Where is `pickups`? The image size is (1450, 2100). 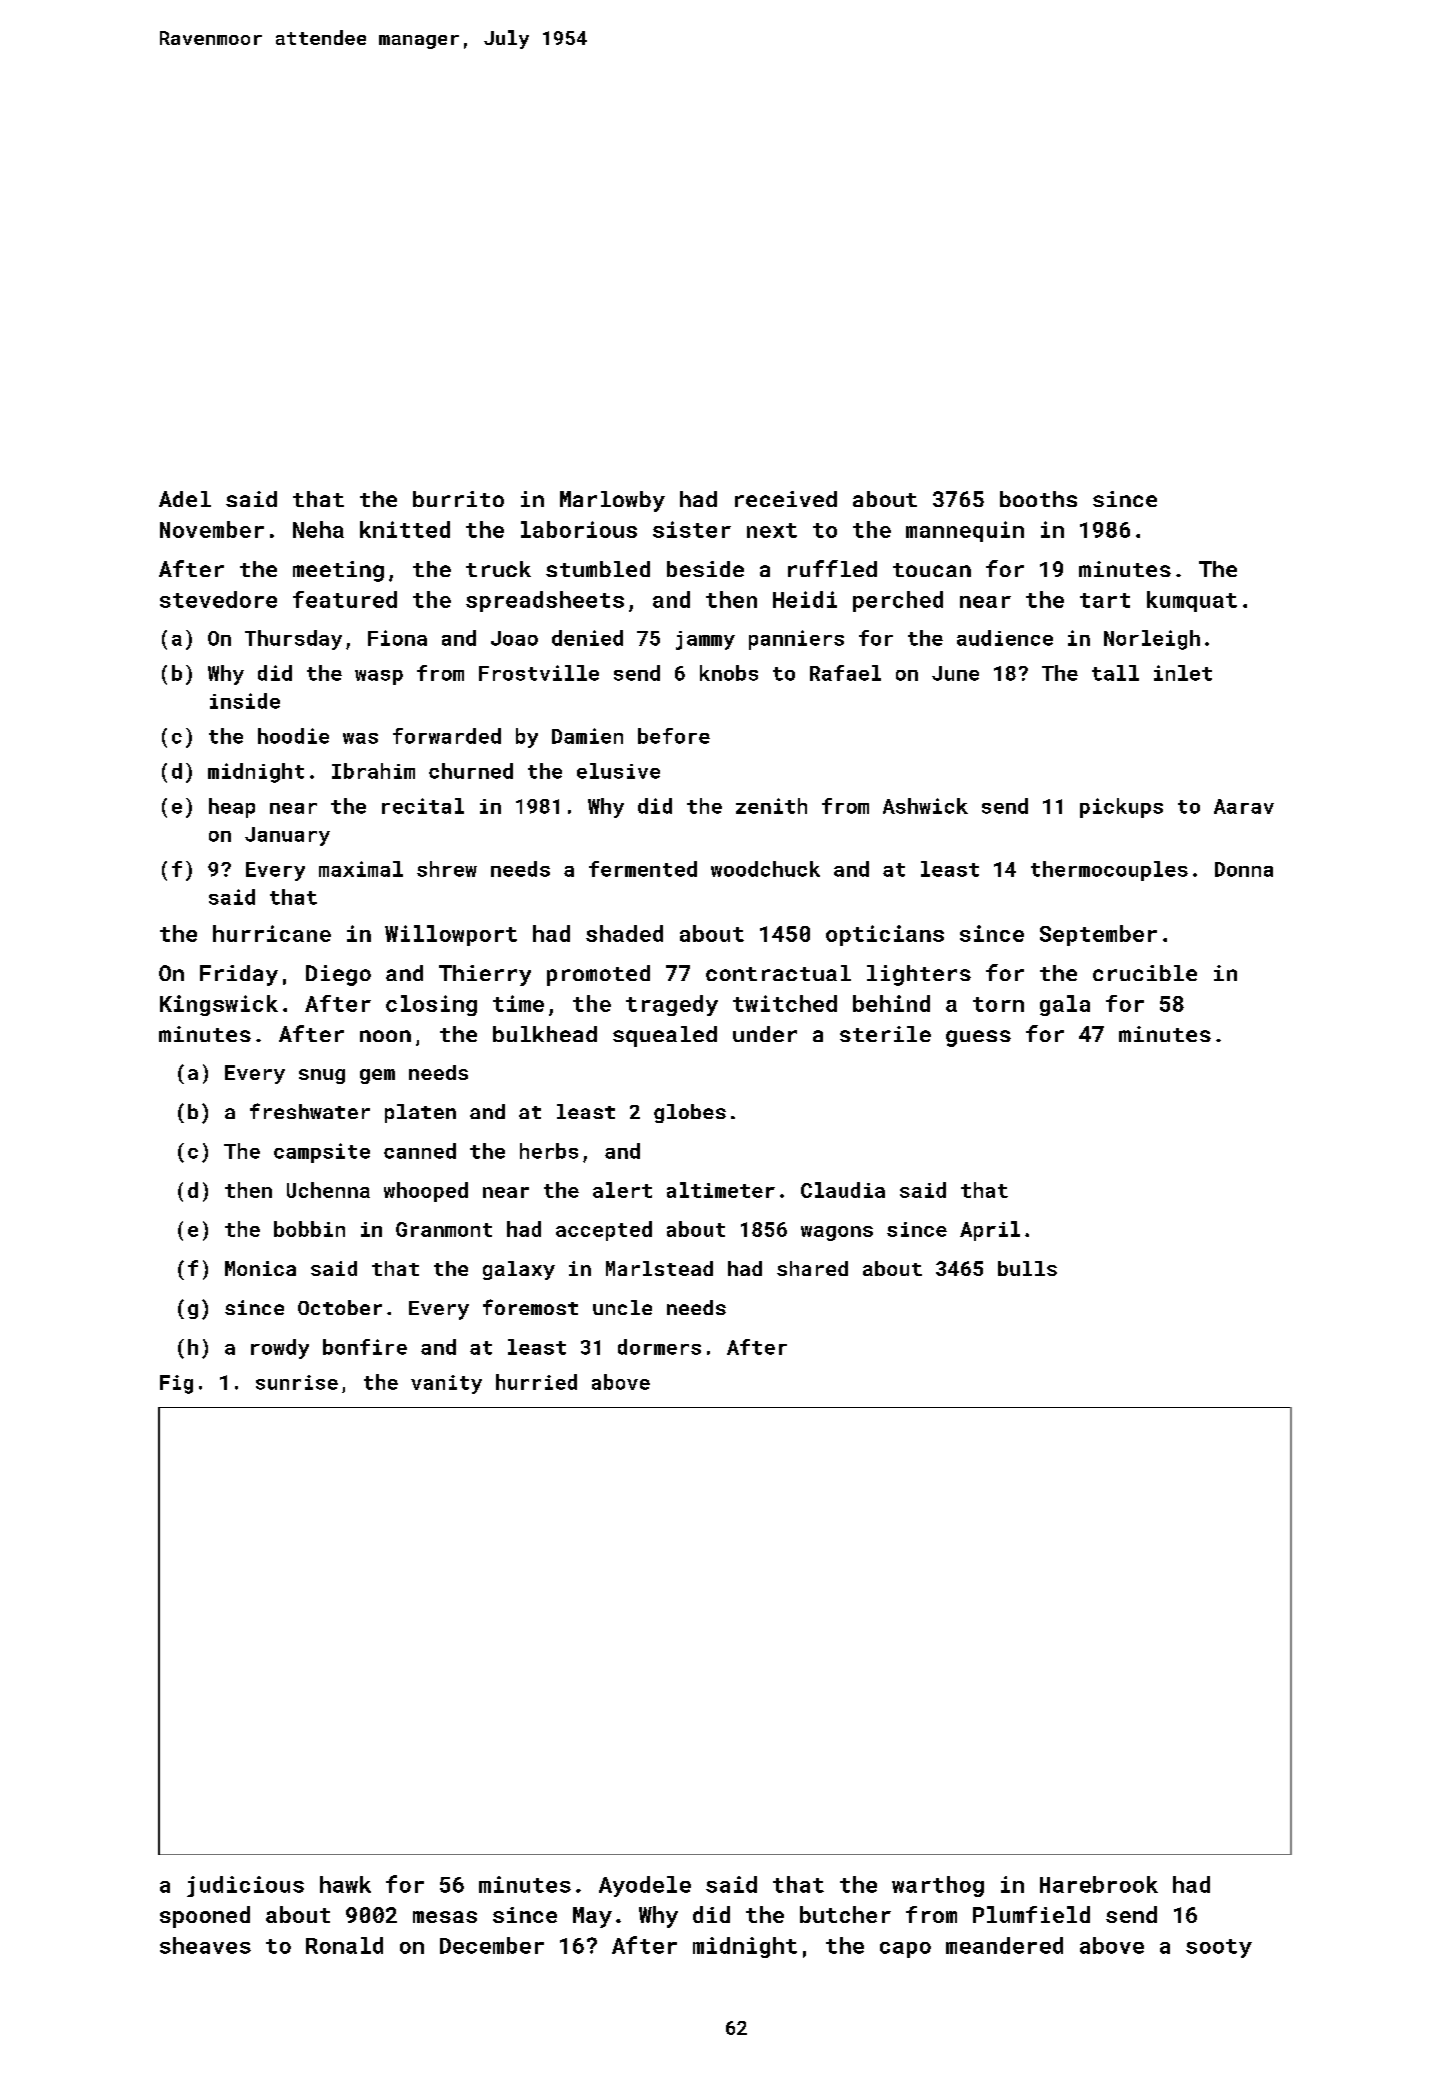
pickups is located at coordinates (1121, 808).
